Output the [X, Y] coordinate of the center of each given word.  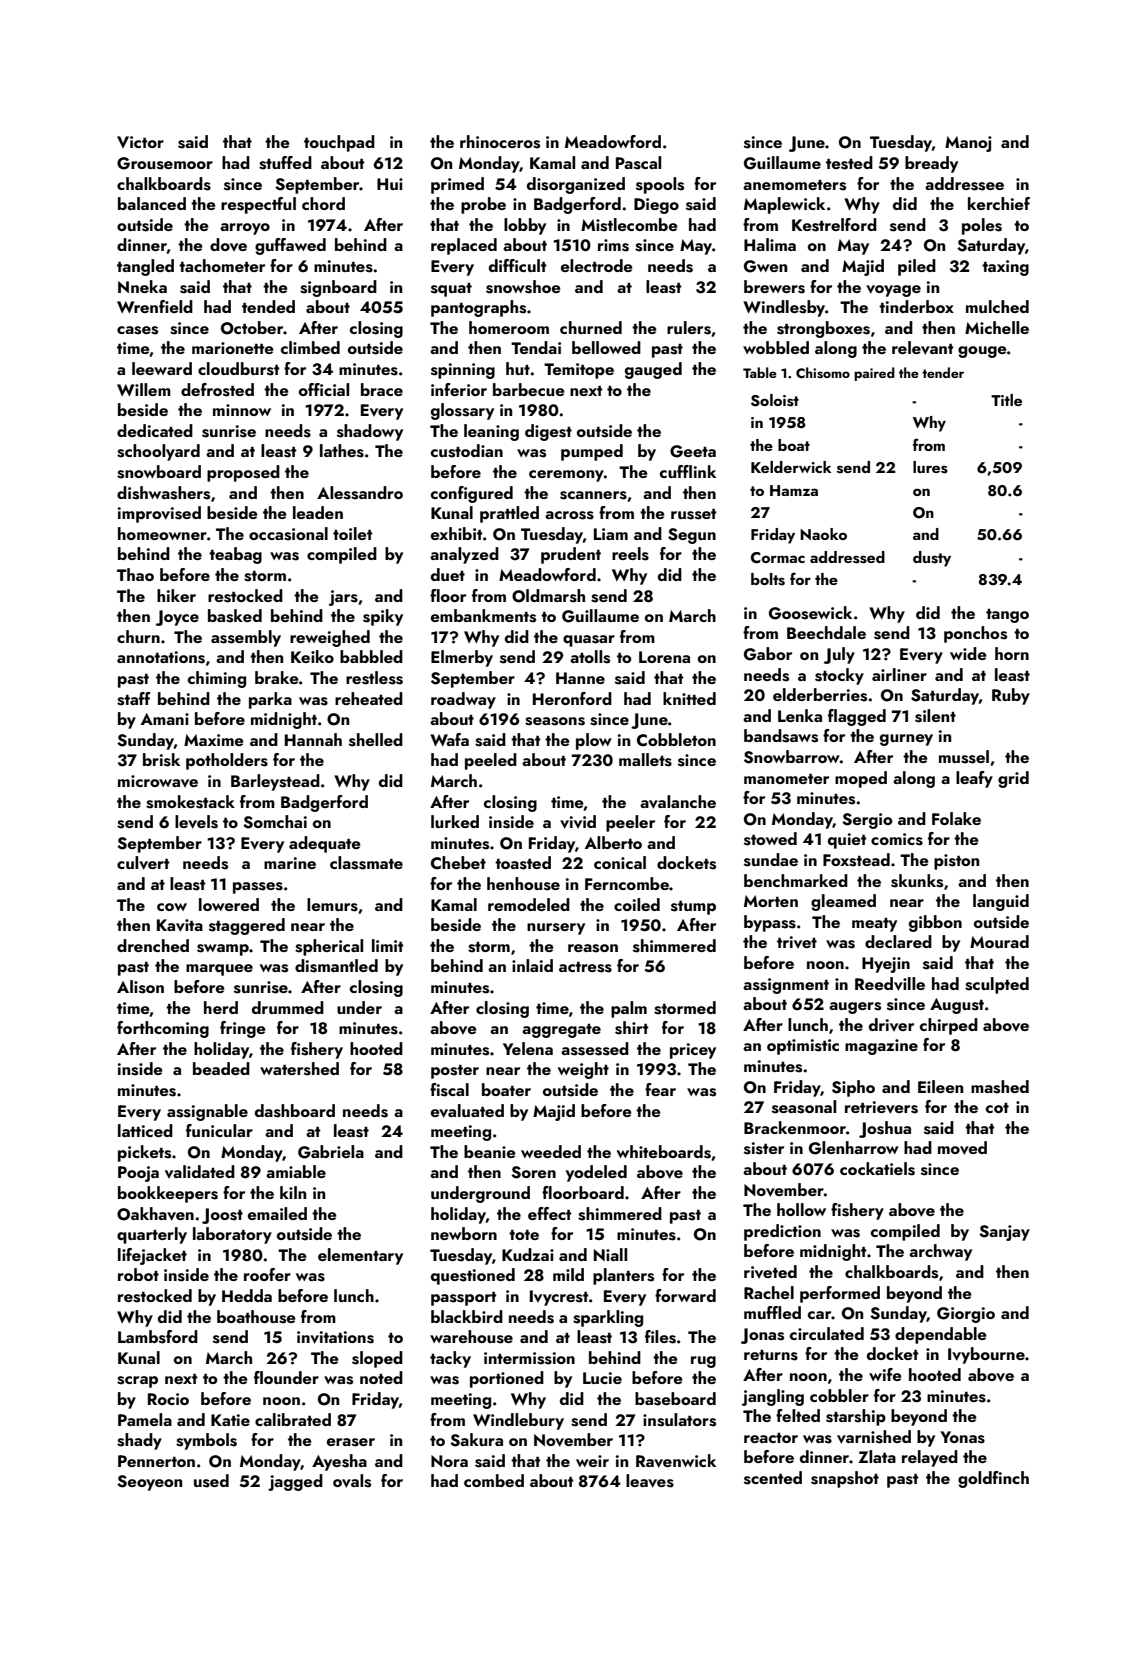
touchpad [339, 143]
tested [849, 163]
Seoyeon [149, 1483]
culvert [143, 863]
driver [891, 1024]
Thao [135, 574]
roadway [463, 700]
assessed [595, 1049]
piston [956, 862]
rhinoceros [500, 142]
